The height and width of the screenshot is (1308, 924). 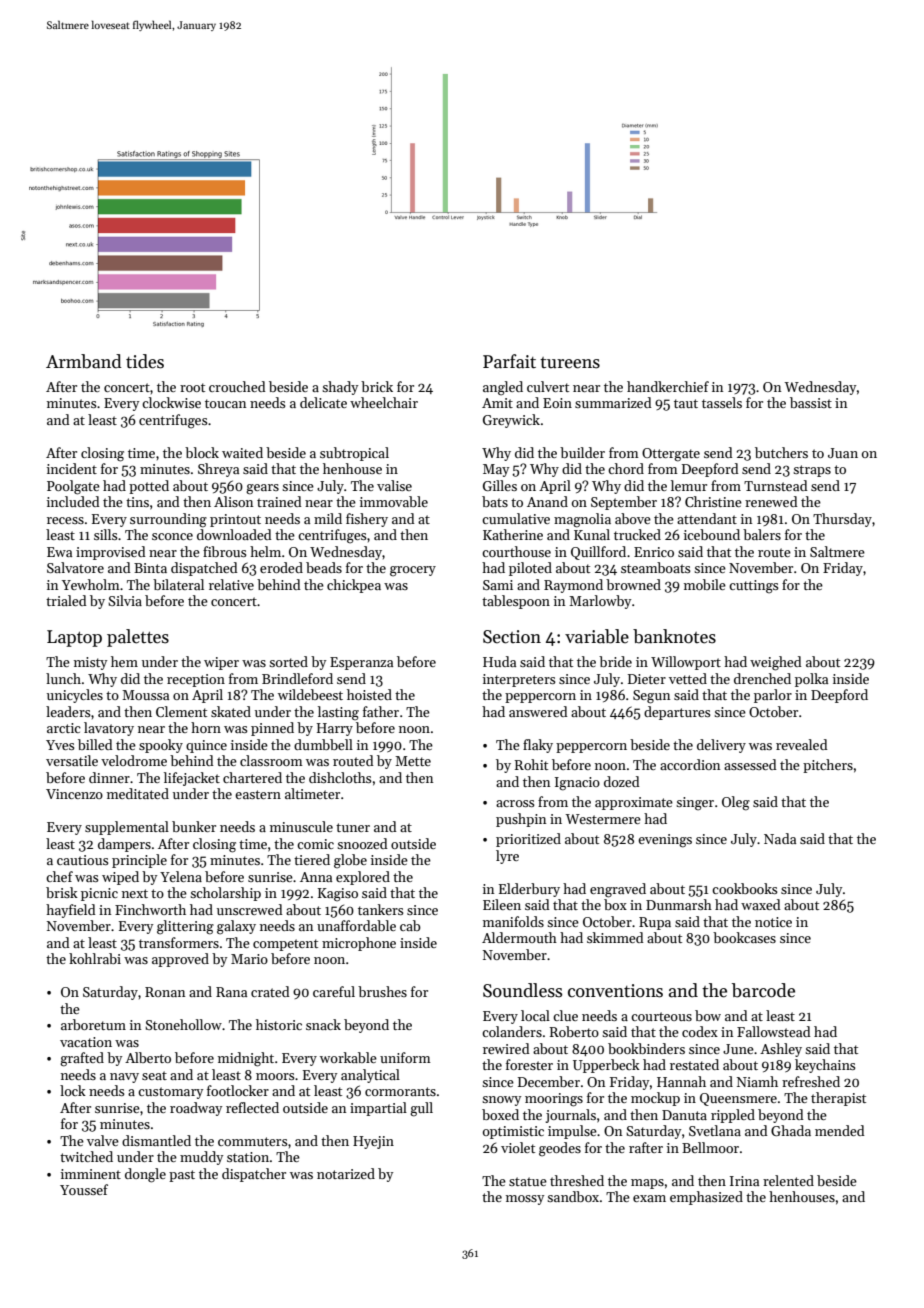 I want to click on mossy, so click(x=525, y=1200).
